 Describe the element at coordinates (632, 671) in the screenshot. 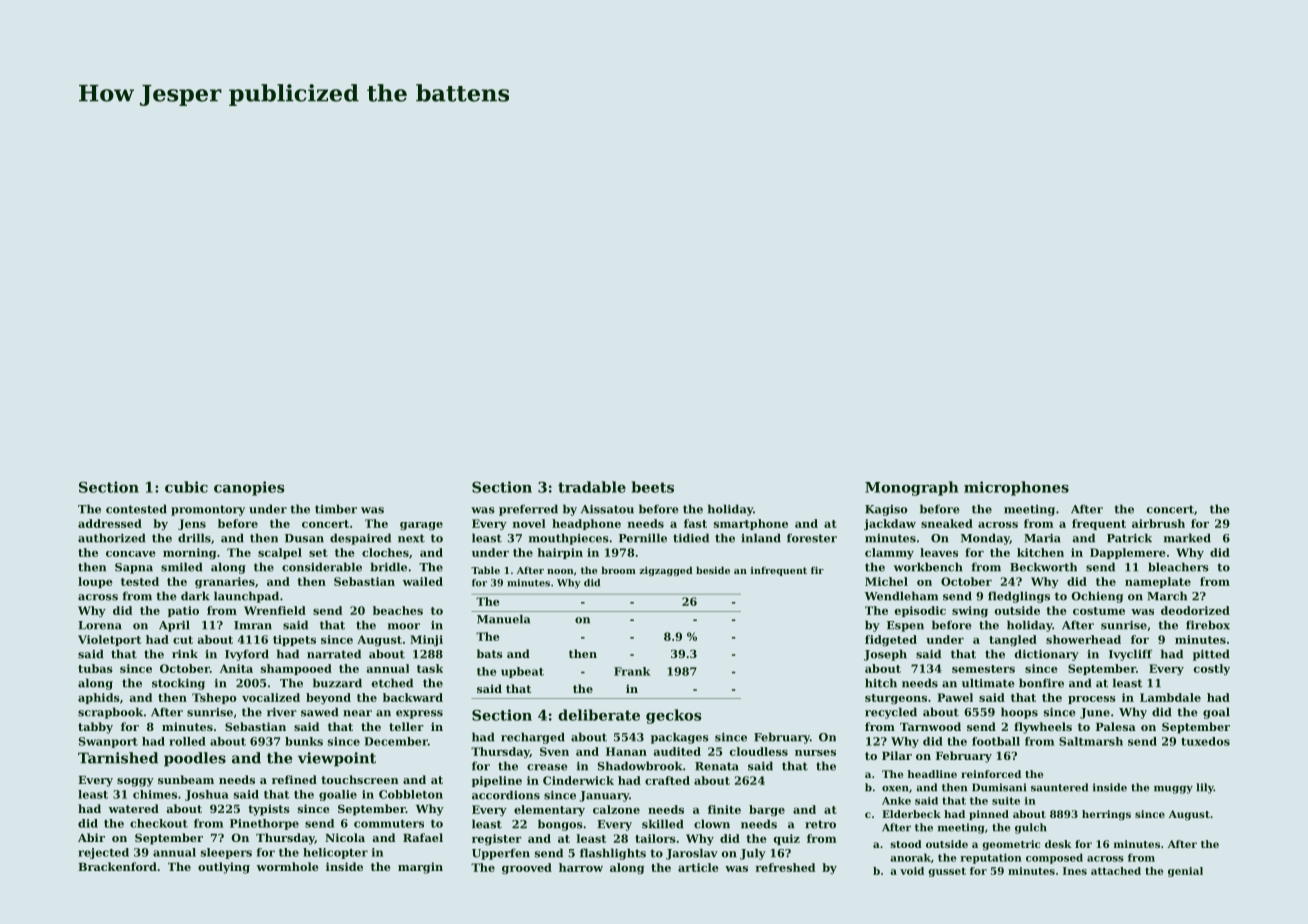

I see `Frank` at that location.
